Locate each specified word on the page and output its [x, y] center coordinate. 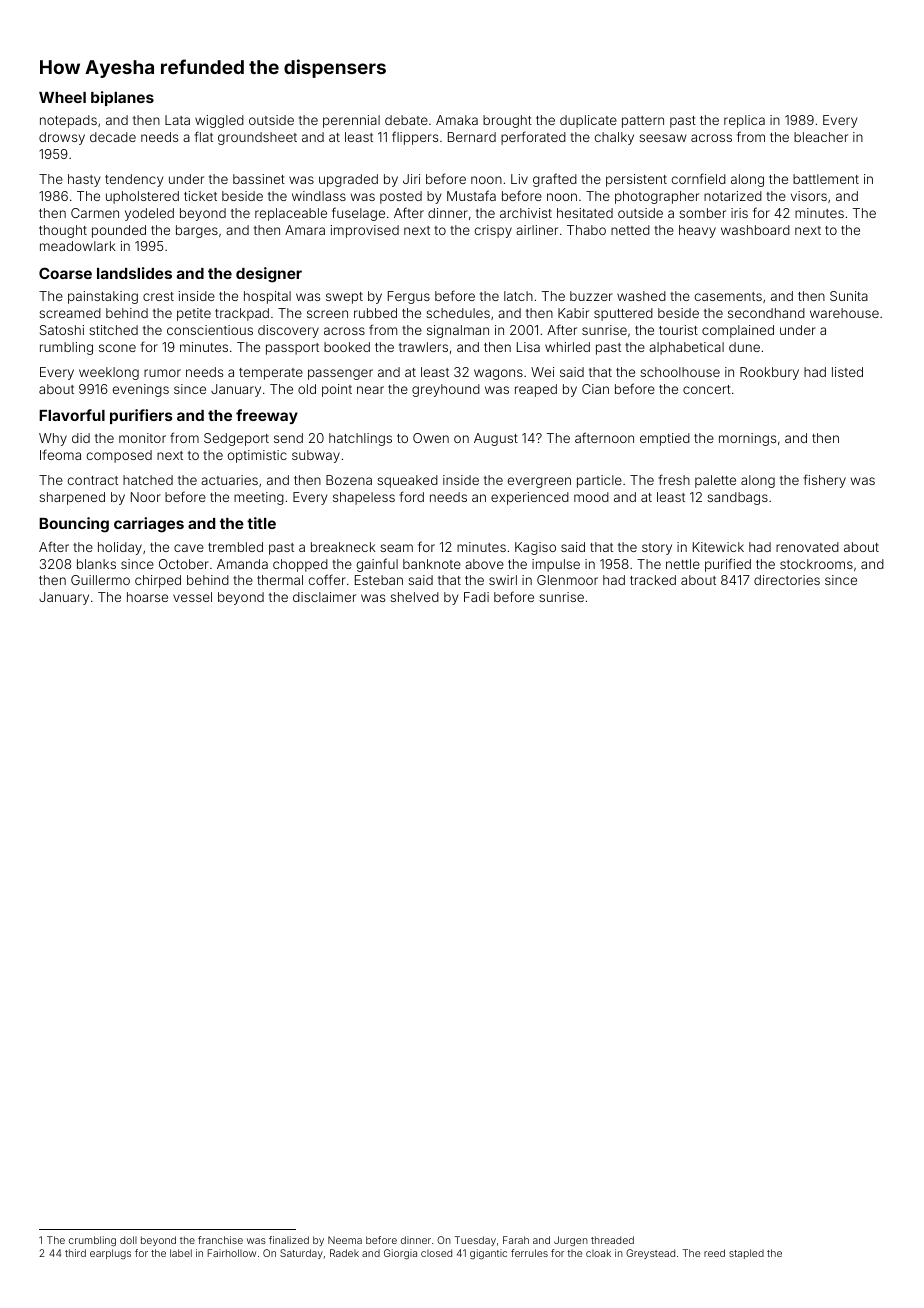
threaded [612, 1240]
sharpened [72, 498]
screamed [70, 313]
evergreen [539, 482]
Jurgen [571, 1241]
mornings [747, 439]
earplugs [110, 1254]
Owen [431, 438]
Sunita [849, 296]
